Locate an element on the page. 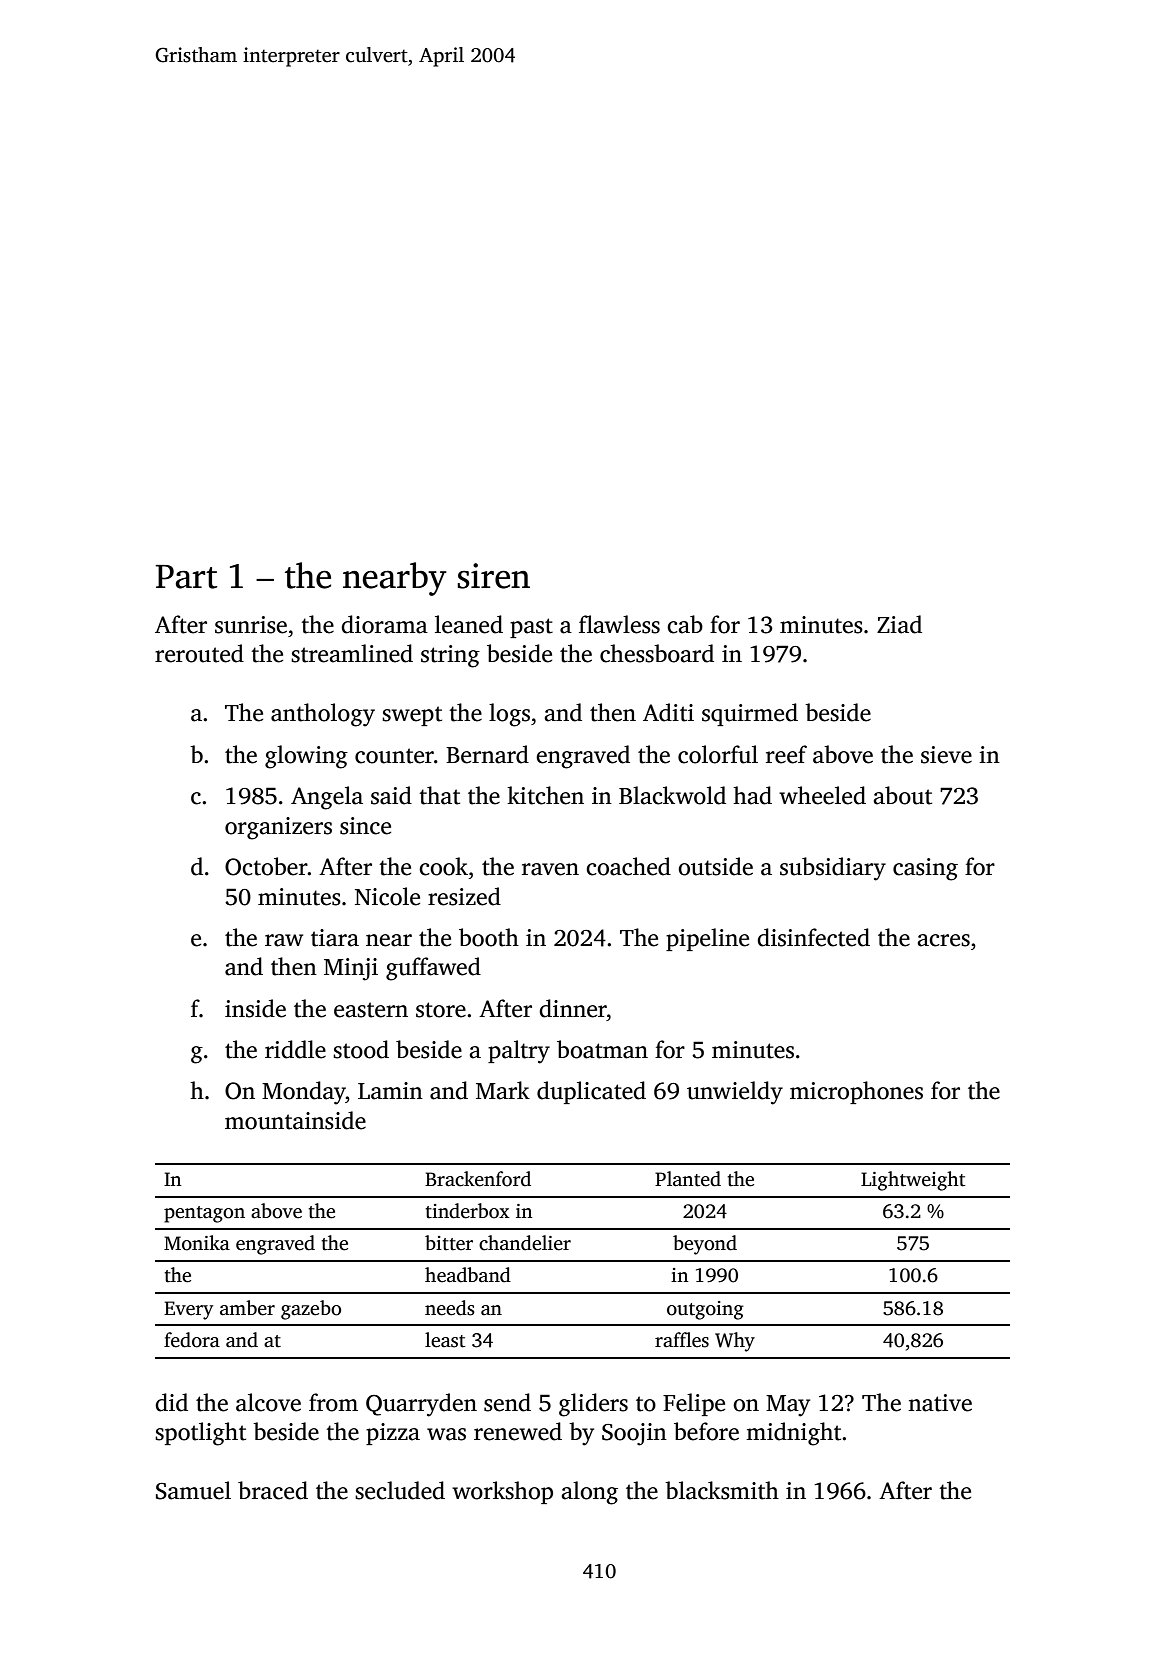 The height and width of the document is (1654, 1165). midnight is located at coordinates (793, 1434).
